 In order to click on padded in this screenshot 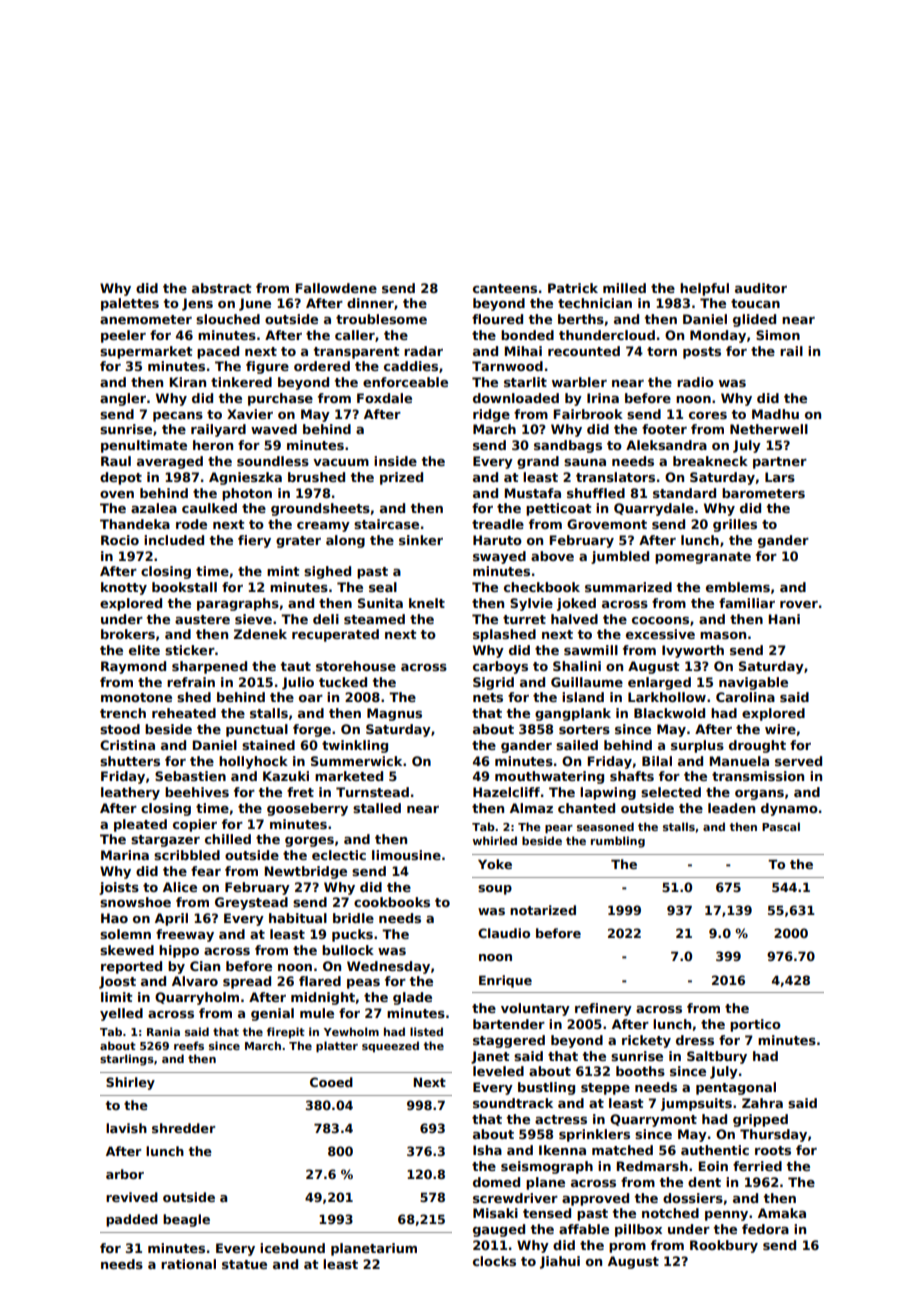, I will do `click(132, 1220)`.
